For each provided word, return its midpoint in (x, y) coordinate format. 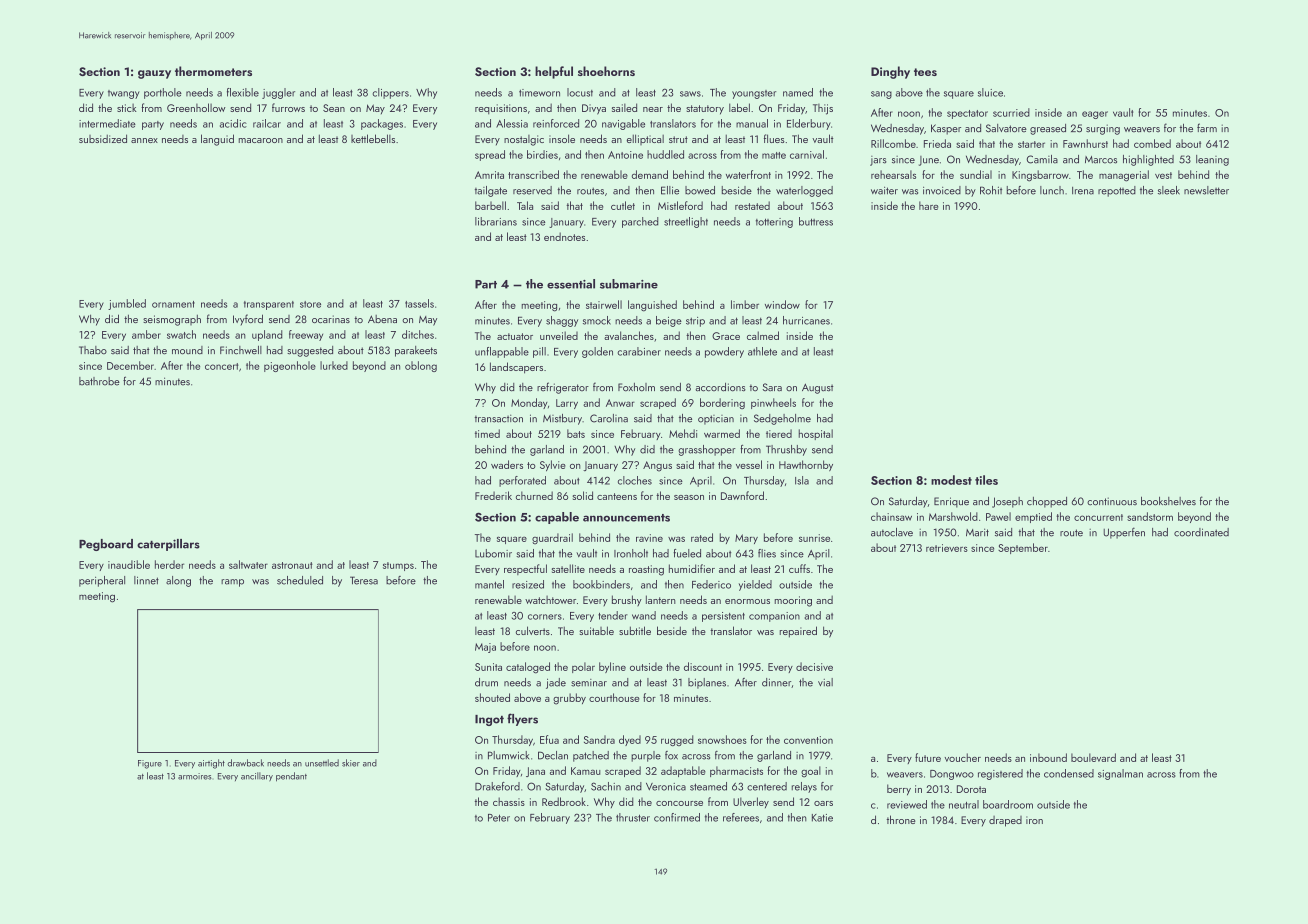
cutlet (623, 205)
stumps (398, 566)
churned (534, 495)
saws (690, 94)
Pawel (998, 516)
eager (1095, 115)
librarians (496, 221)
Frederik (493, 495)
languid (217, 140)
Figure (150, 764)
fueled (687, 553)
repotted (1117, 191)
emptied (1033, 517)
